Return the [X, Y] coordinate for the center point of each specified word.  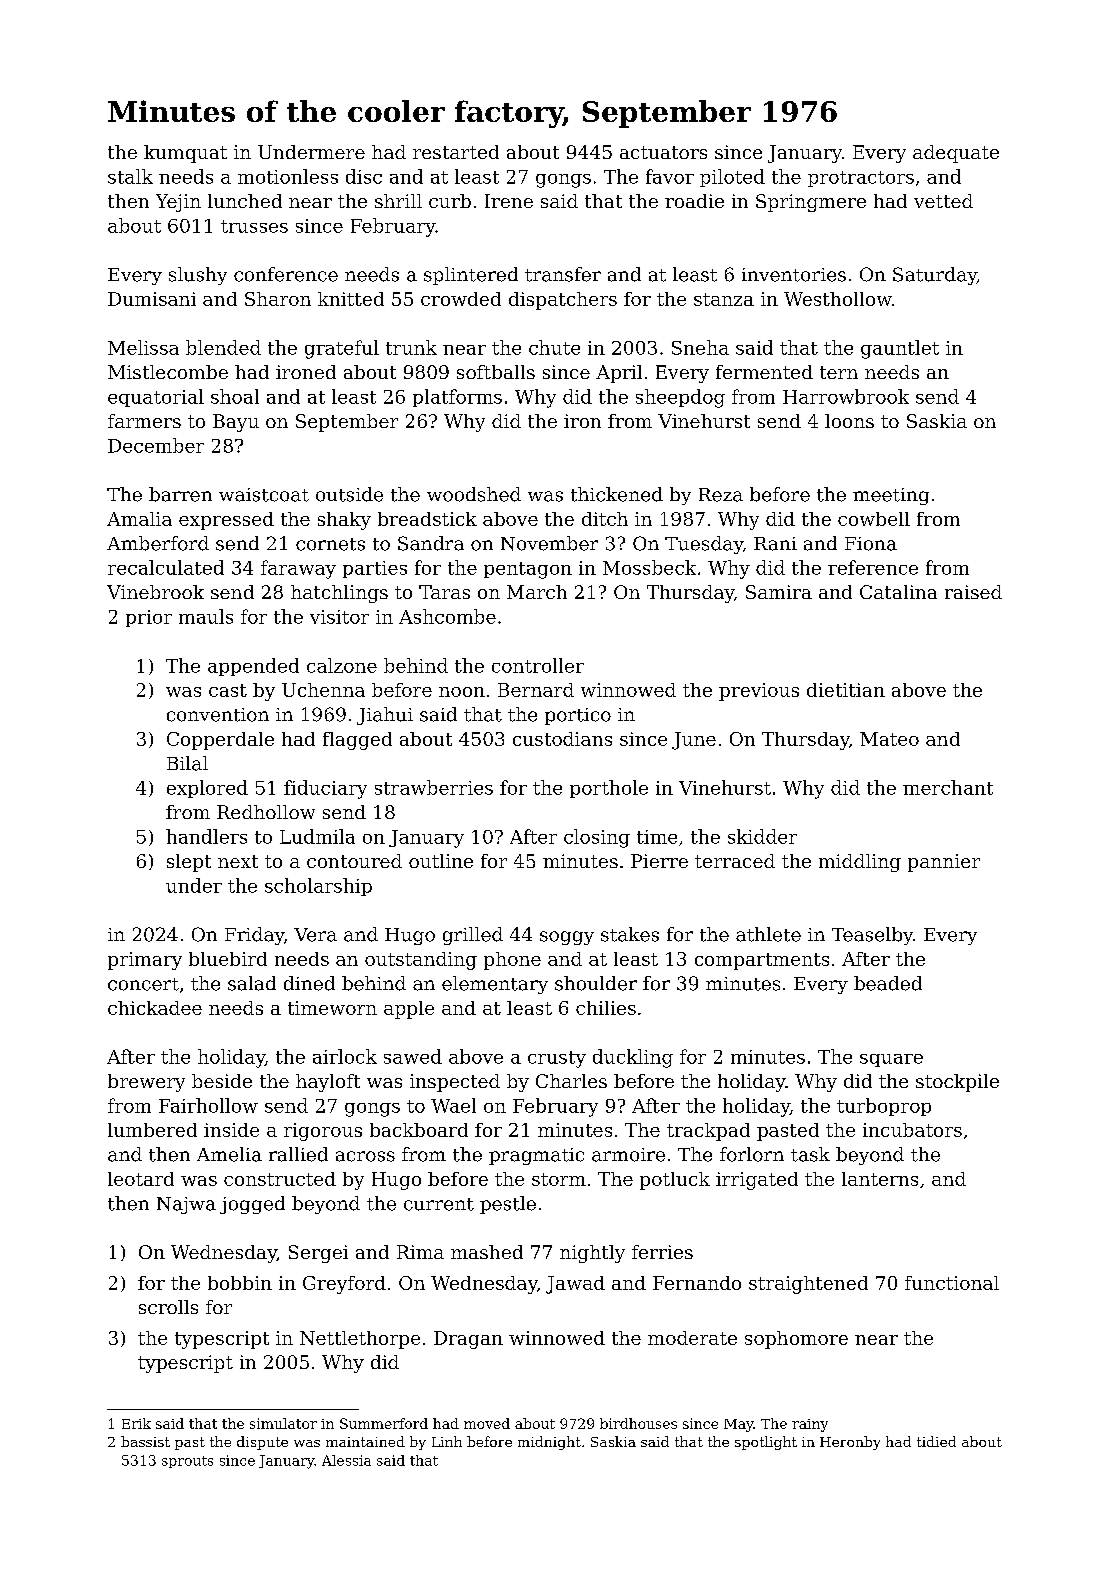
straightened [808, 1285]
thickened [617, 494]
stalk [130, 176]
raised [973, 592]
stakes [630, 934]
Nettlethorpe [360, 1340]
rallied [298, 1154]
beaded [888, 983]
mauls [206, 616]
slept [189, 863]
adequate [956, 154]
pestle [508, 1205]
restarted [456, 152]
